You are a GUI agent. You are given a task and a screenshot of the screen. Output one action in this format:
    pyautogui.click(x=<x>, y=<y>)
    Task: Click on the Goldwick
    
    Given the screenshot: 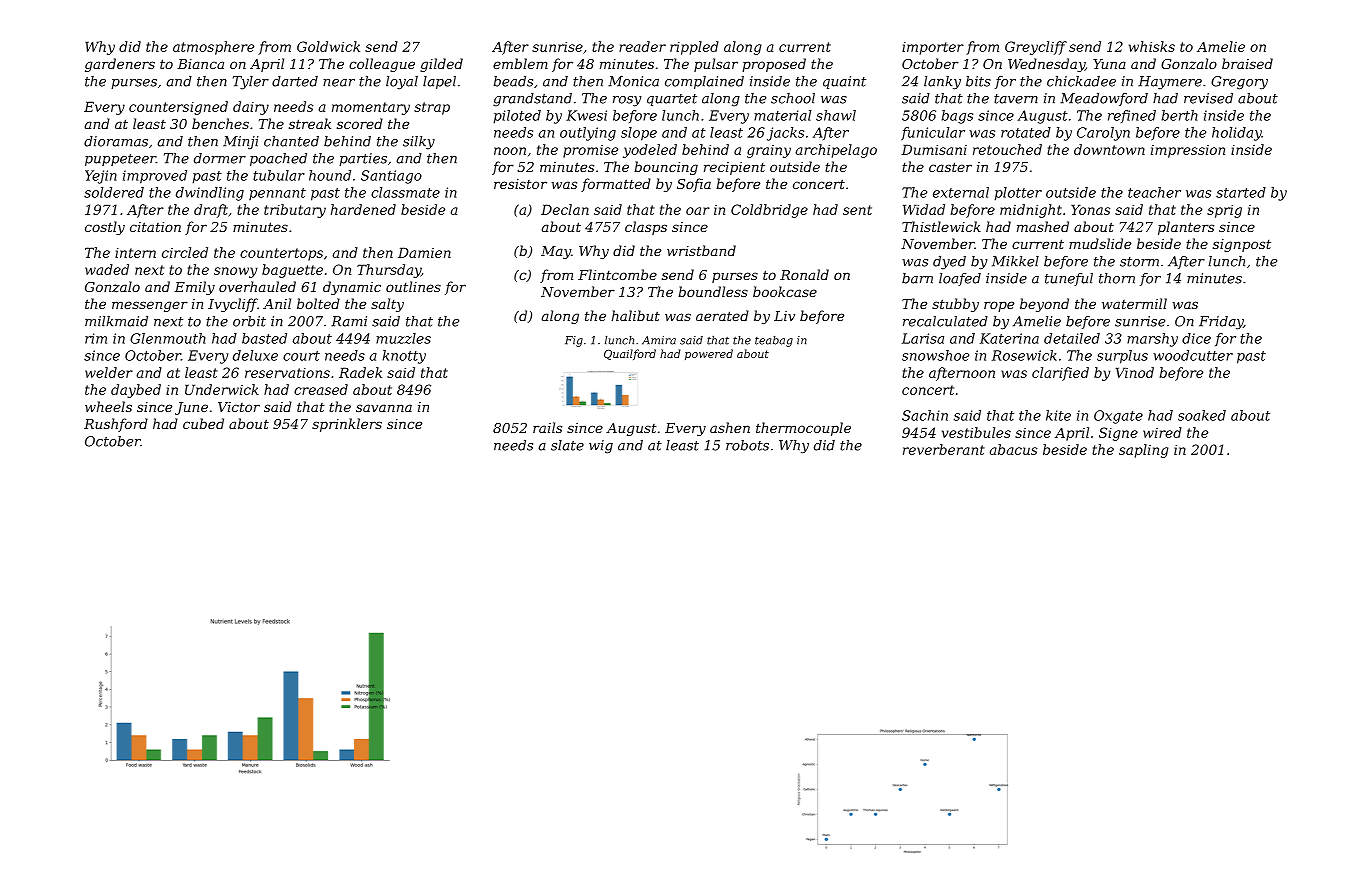 What is the action you would take?
    pyautogui.click(x=328, y=46)
